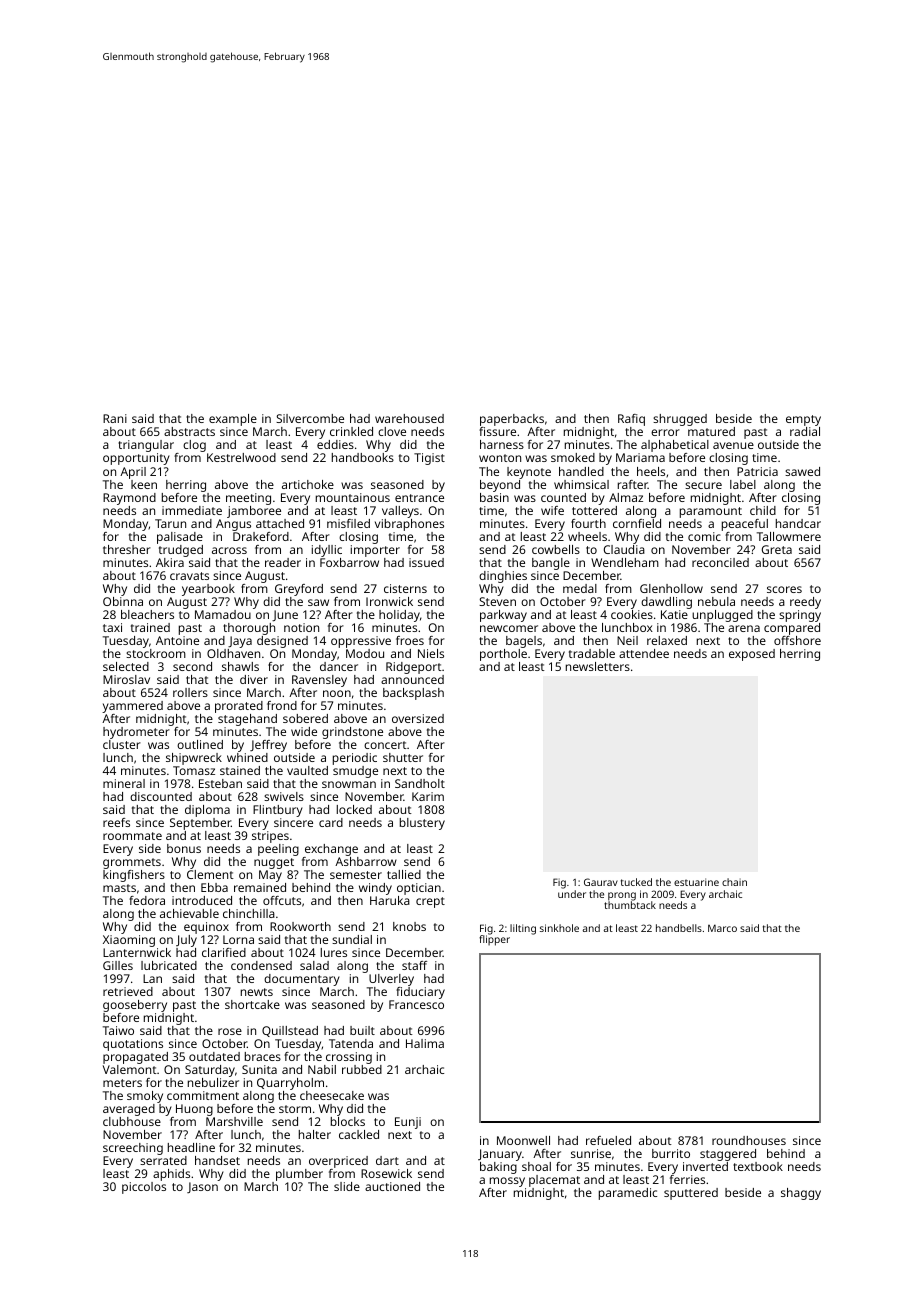  What do you see at coordinates (190, 692) in the screenshot?
I see `rollers` at bounding box center [190, 692].
